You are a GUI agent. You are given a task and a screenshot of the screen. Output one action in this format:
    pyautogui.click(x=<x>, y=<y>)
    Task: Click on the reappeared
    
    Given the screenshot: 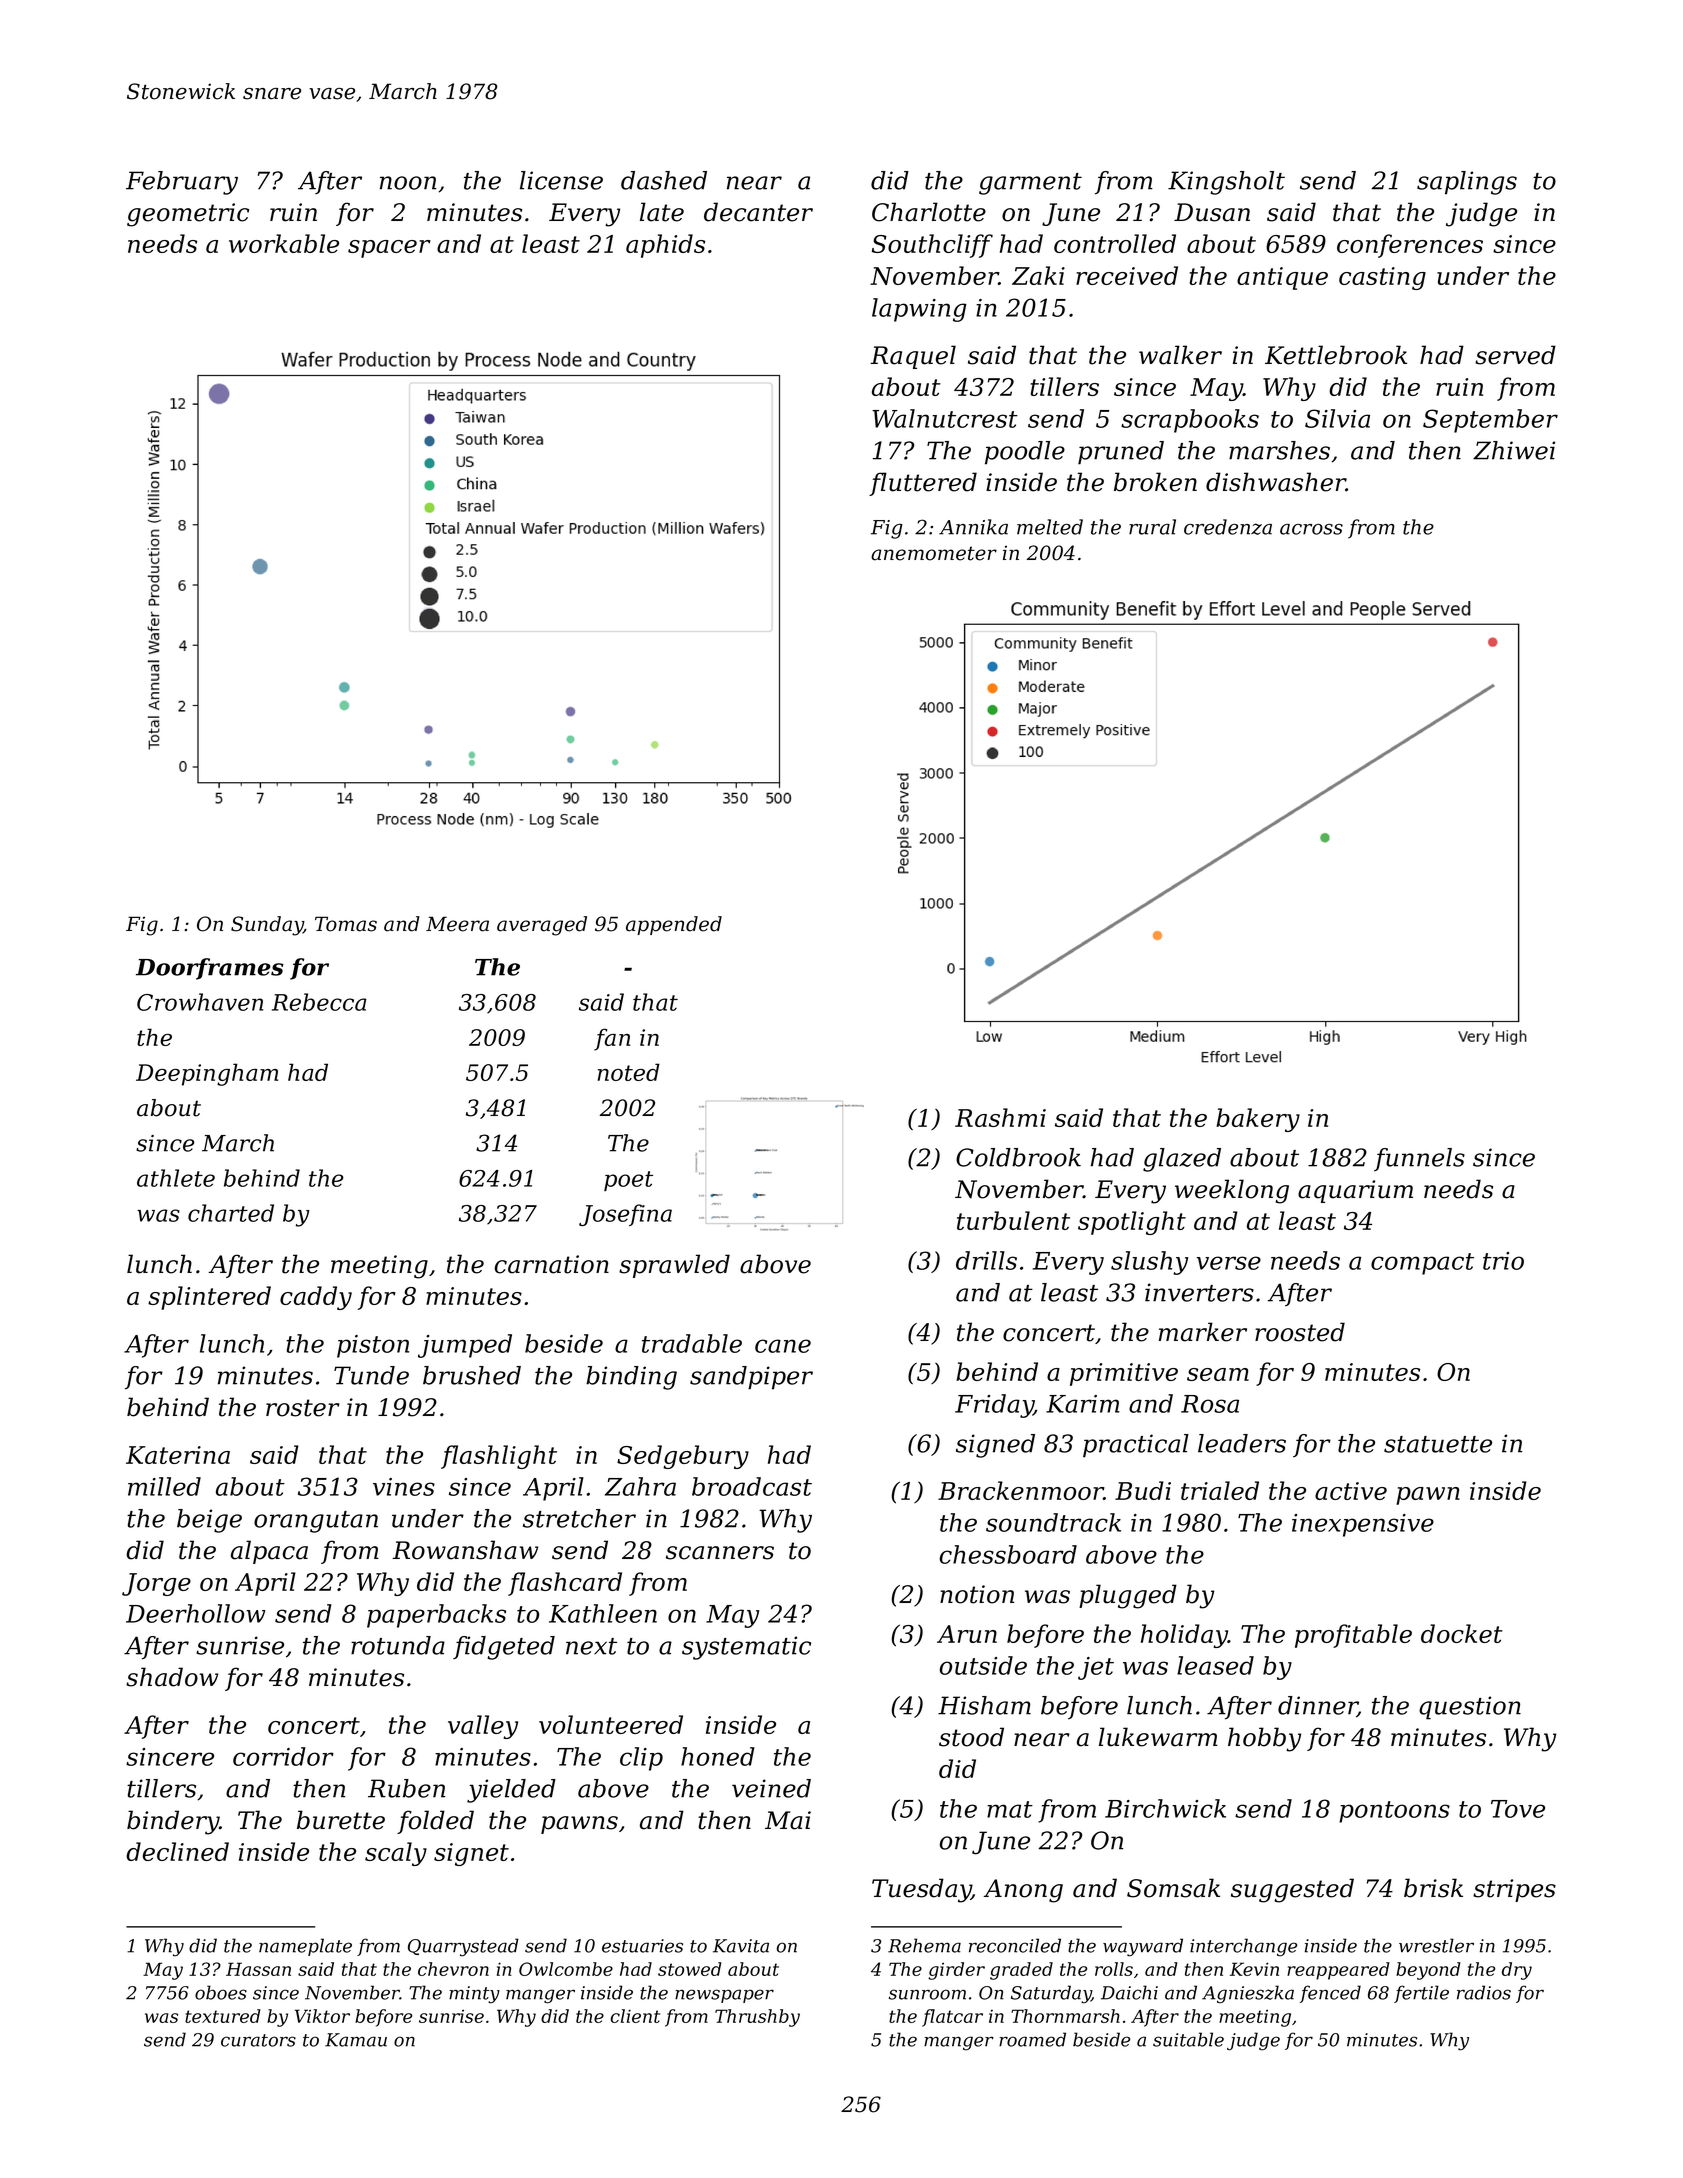 What is the action you would take?
    pyautogui.click(x=1338, y=1971)
